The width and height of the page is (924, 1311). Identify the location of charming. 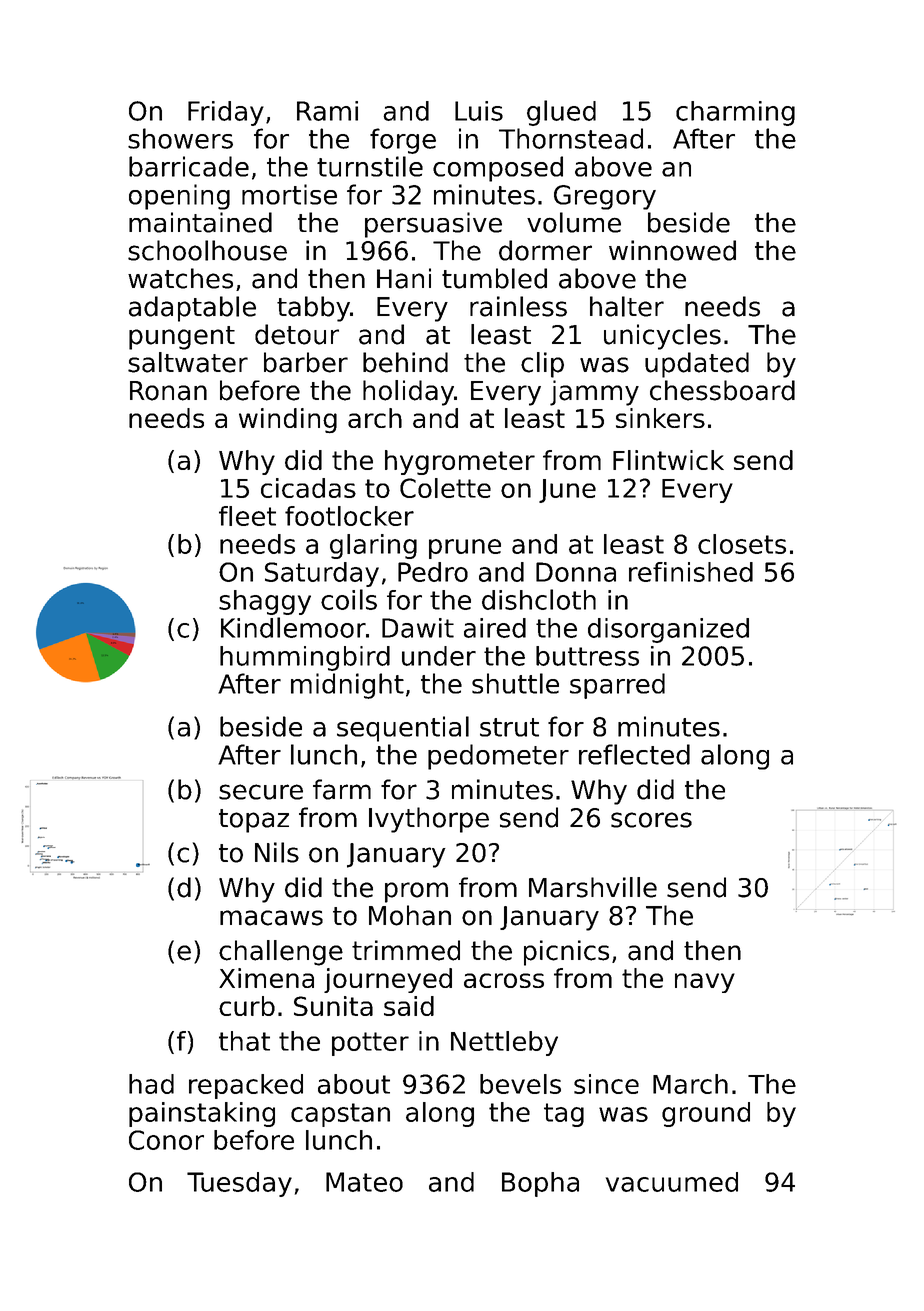
(735, 113).
